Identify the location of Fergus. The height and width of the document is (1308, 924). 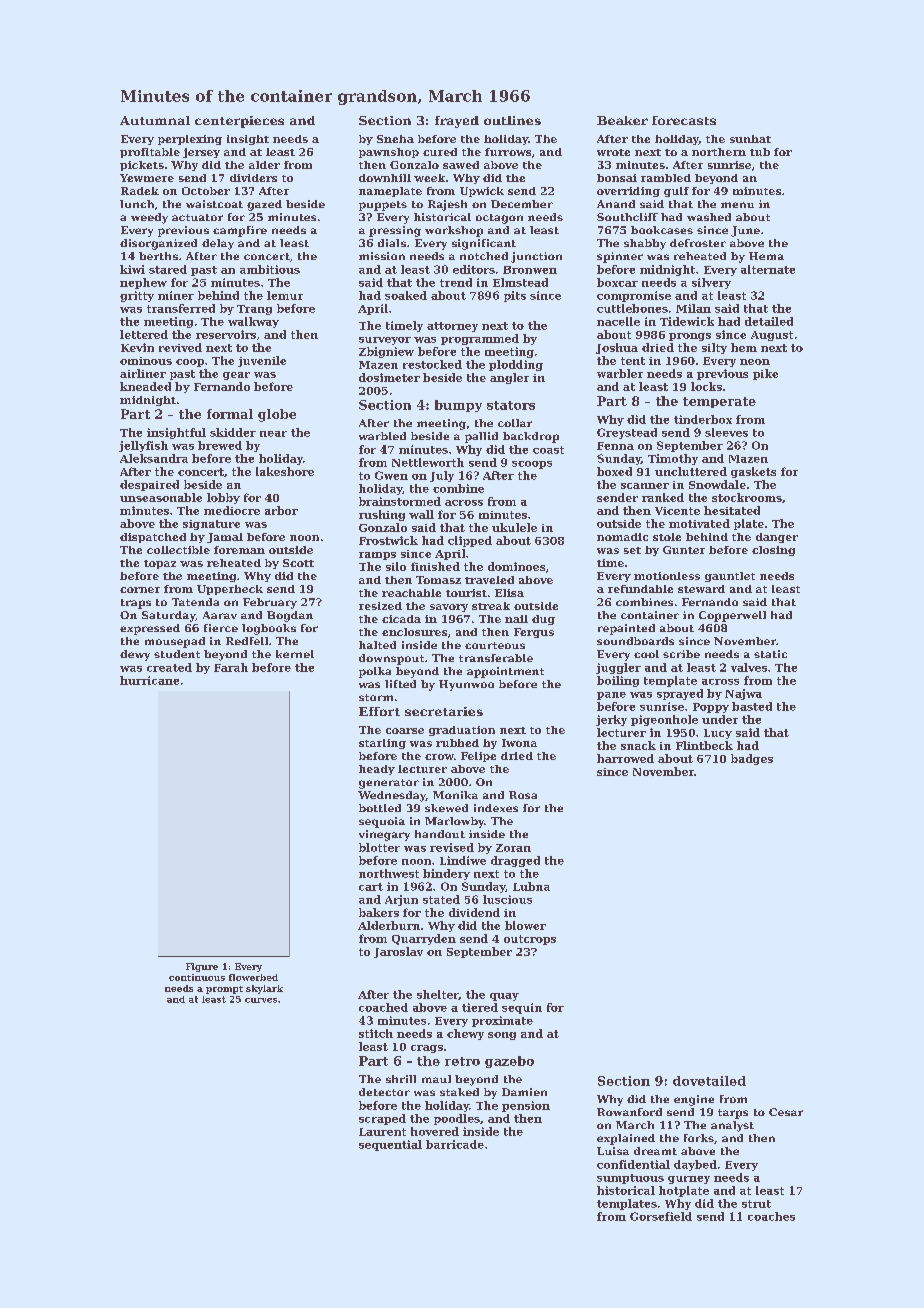
(534, 633).
